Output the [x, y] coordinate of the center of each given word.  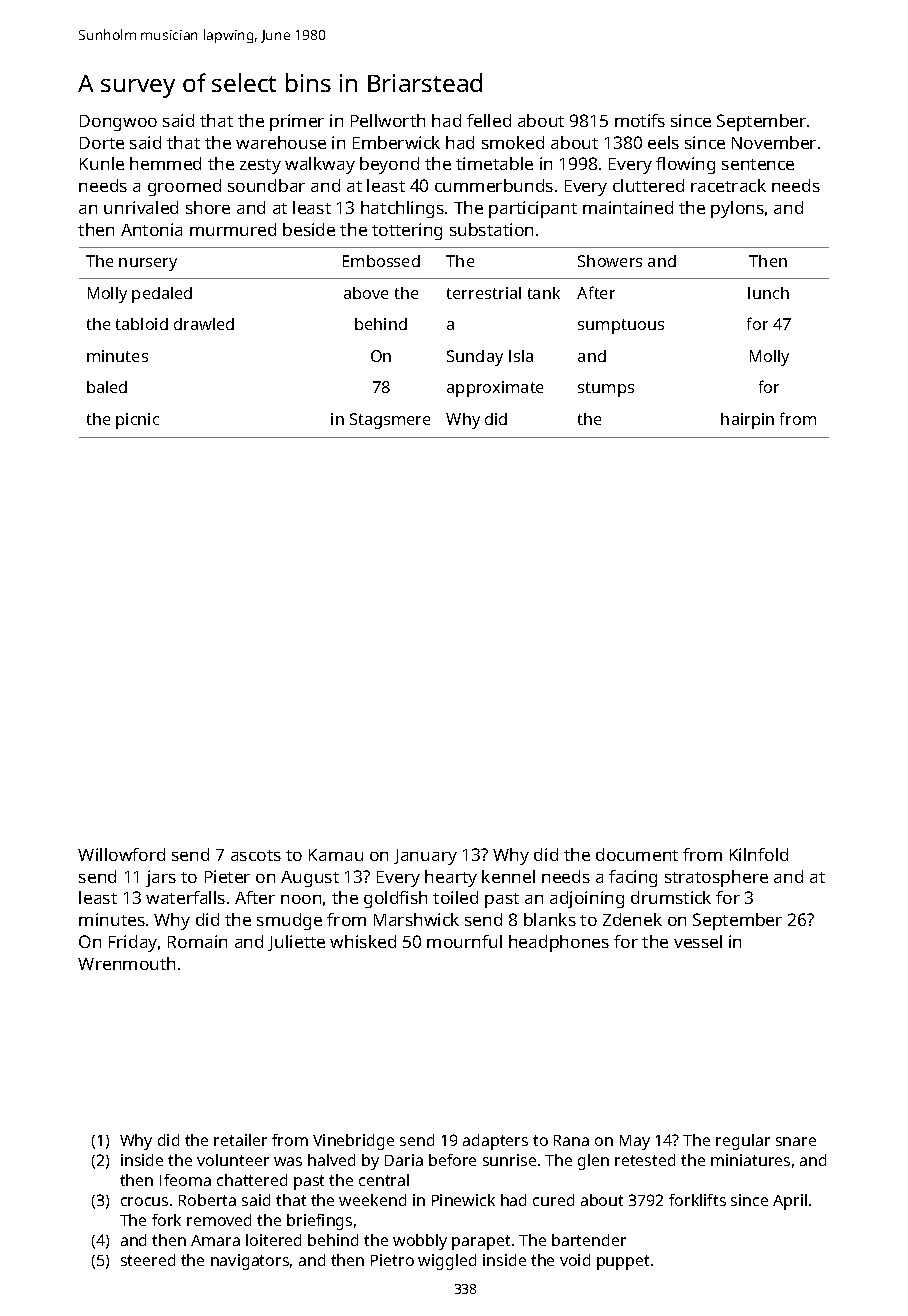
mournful [464, 941]
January [425, 857]
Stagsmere [390, 421]
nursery [148, 264]
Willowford [121, 854]
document [637, 854]
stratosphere [716, 878]
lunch [768, 293]
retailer [240, 1140]
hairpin [747, 421]
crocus [144, 1201]
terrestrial [484, 293]
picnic [137, 421]
